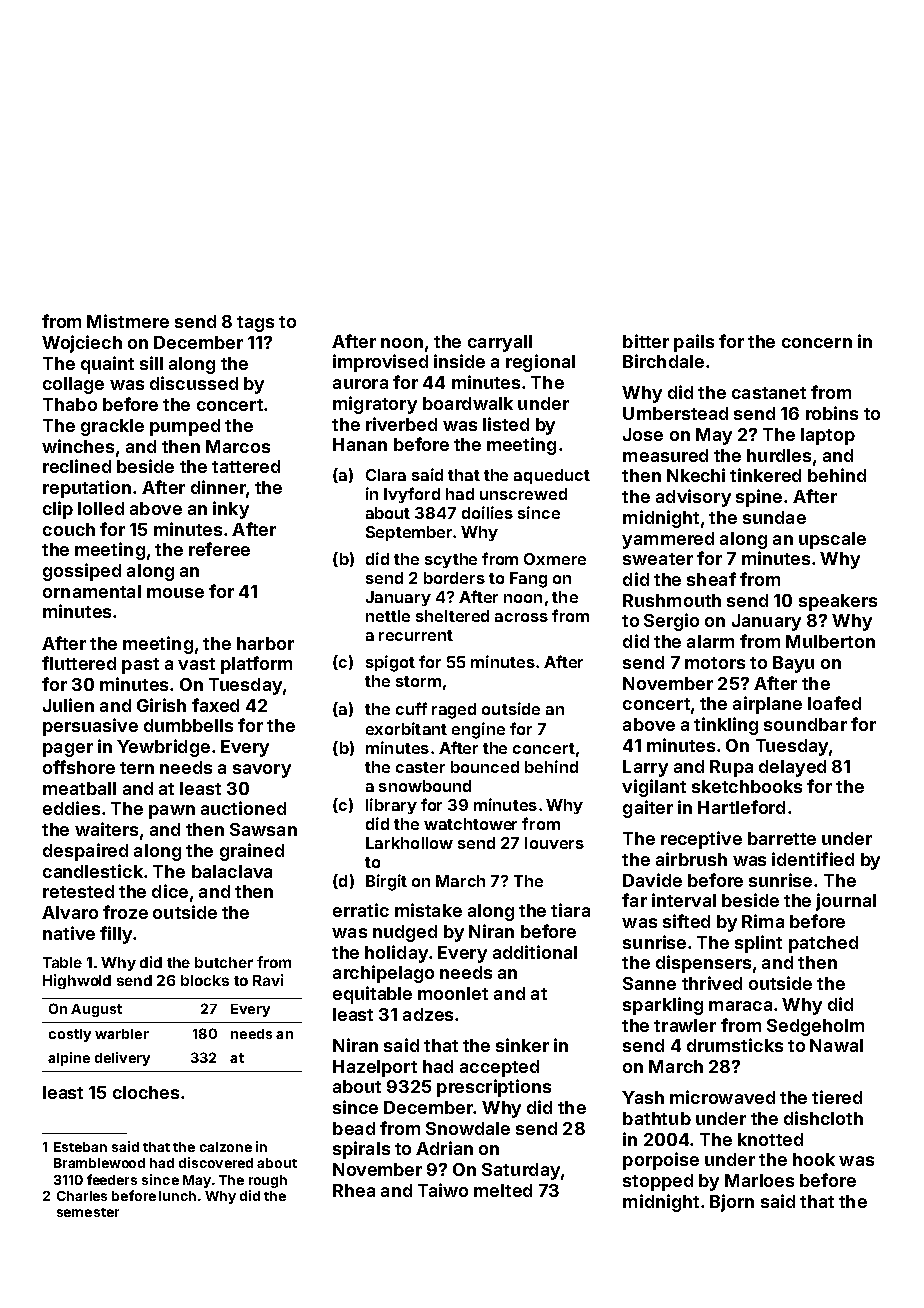  What do you see at coordinates (428, 910) in the image?
I see `mistake` at bounding box center [428, 910].
